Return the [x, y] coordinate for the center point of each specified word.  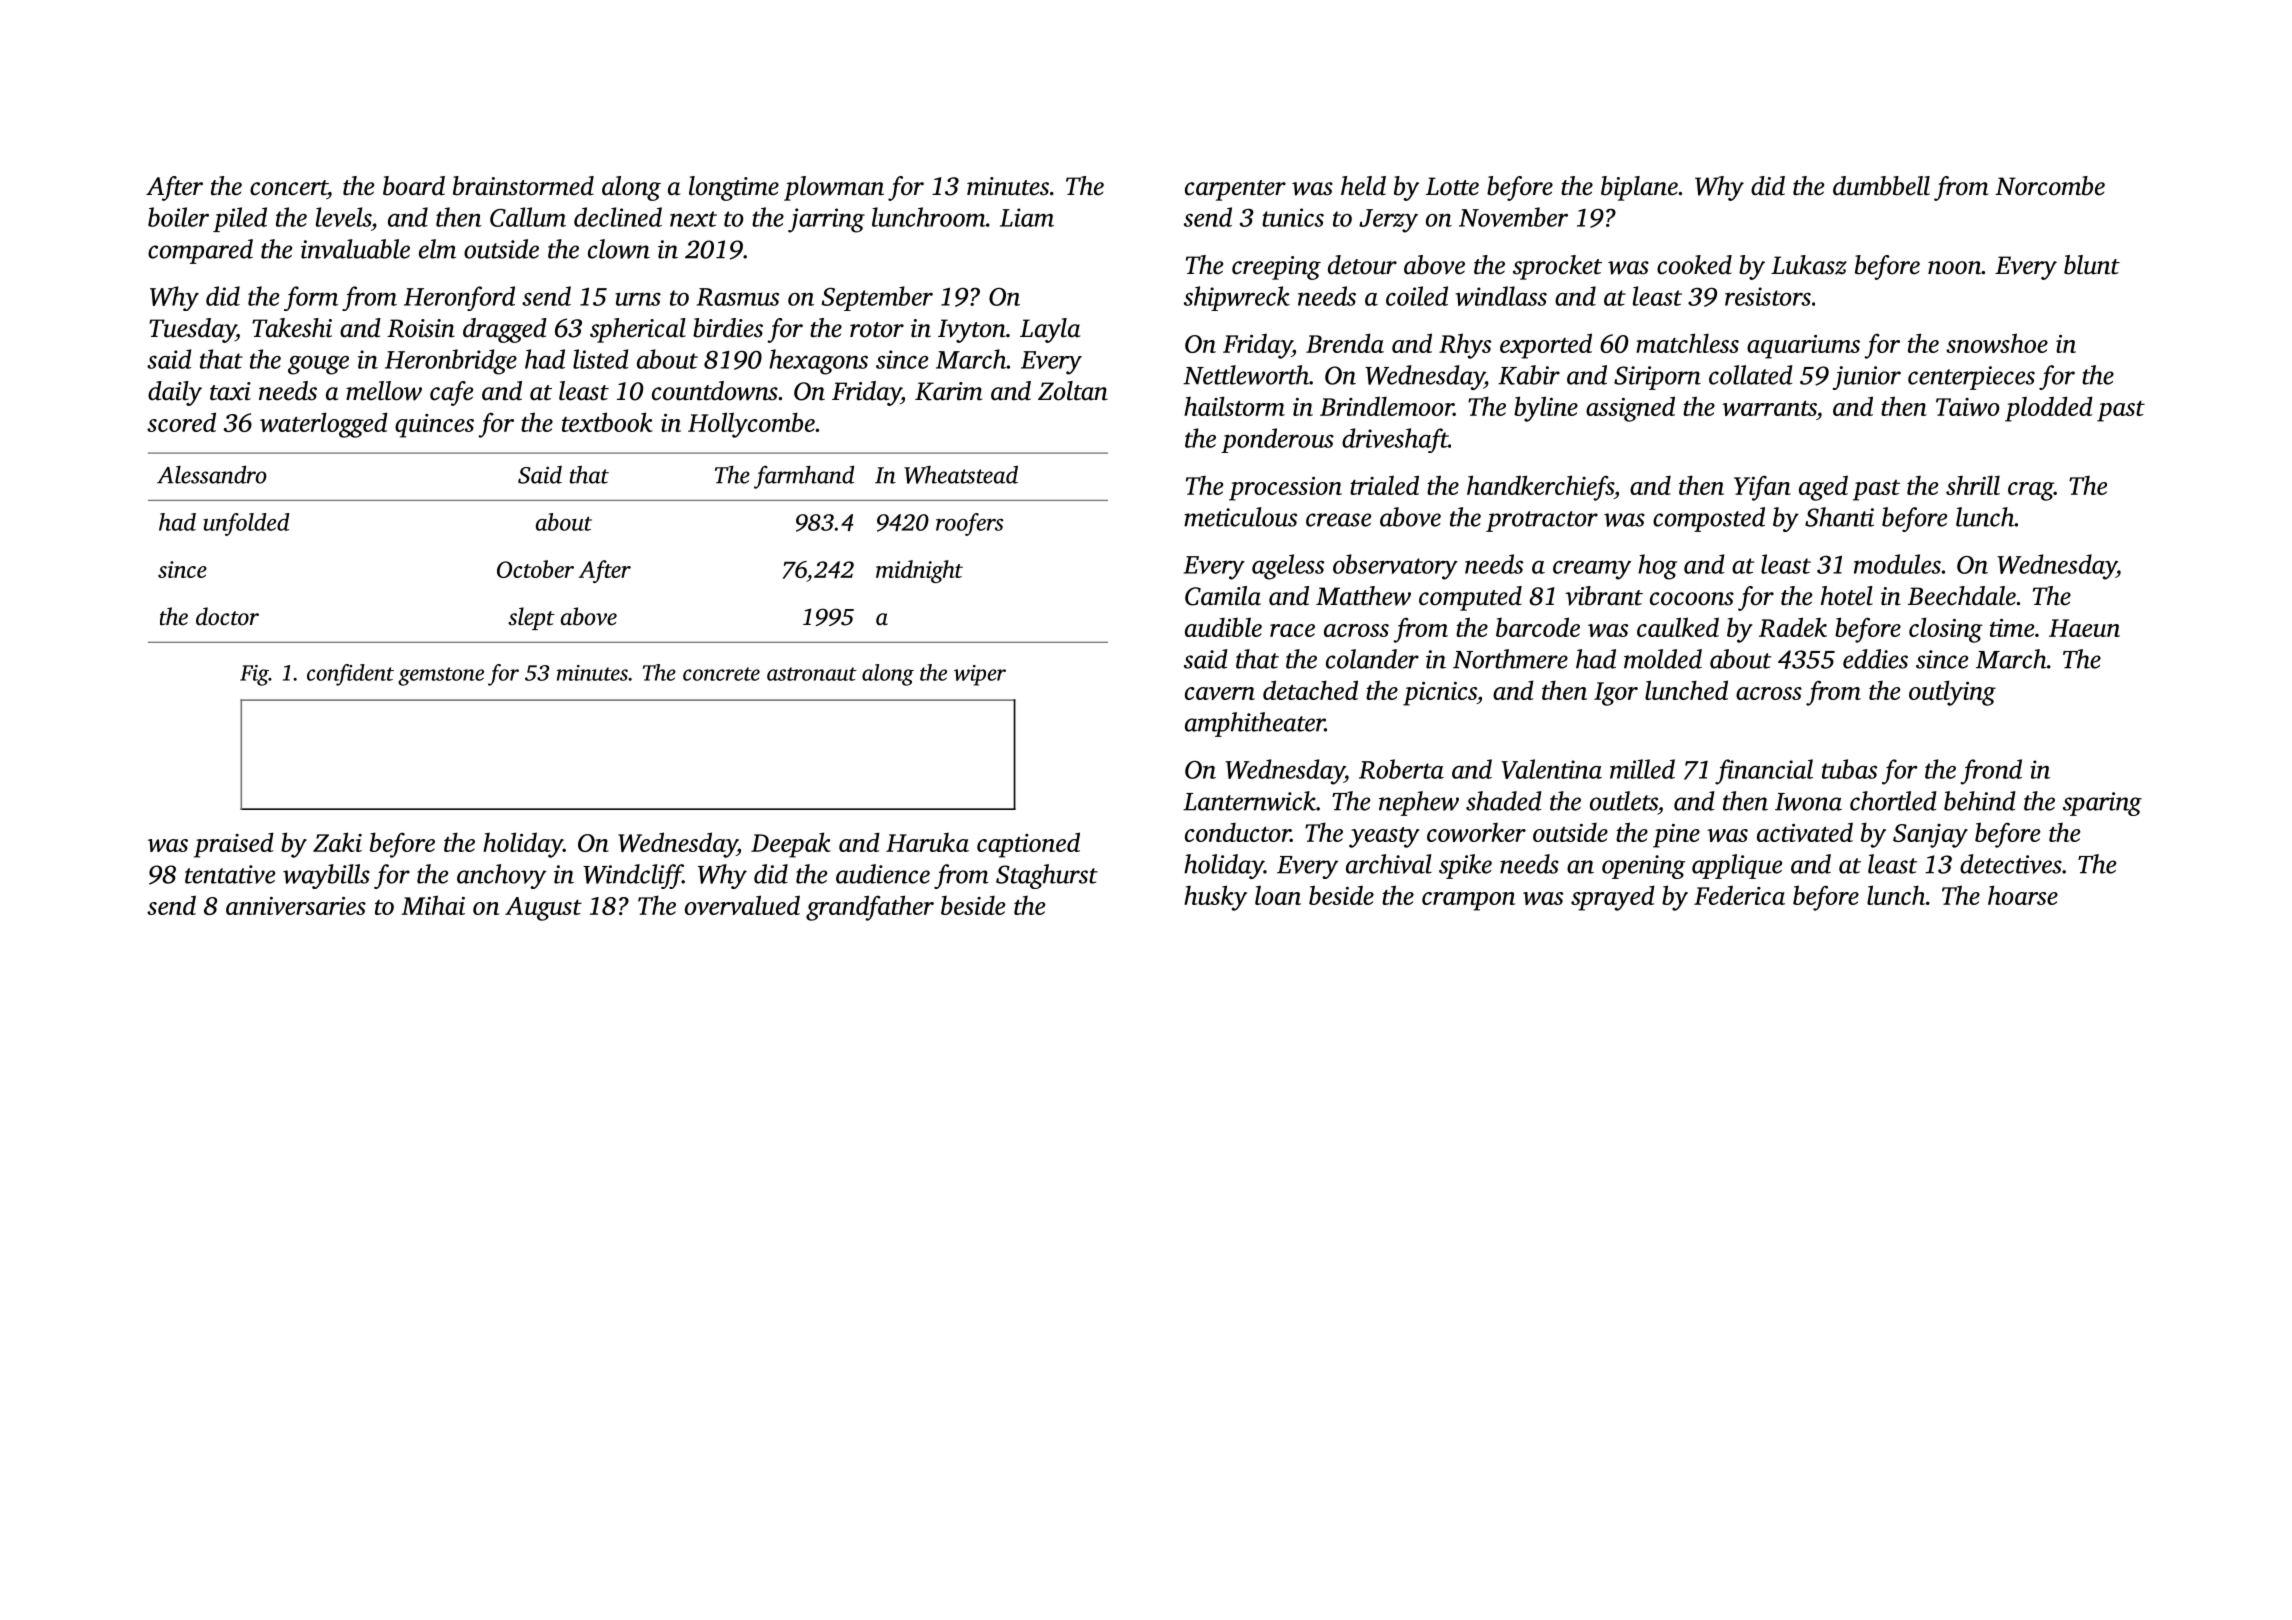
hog [1657, 567]
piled [240, 219]
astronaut [812, 674]
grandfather [870, 908]
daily [175, 393]
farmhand [804, 477]
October [535, 569]
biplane [1639, 188]
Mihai [433, 905]
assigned [1630, 409]
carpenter [1235, 190]
